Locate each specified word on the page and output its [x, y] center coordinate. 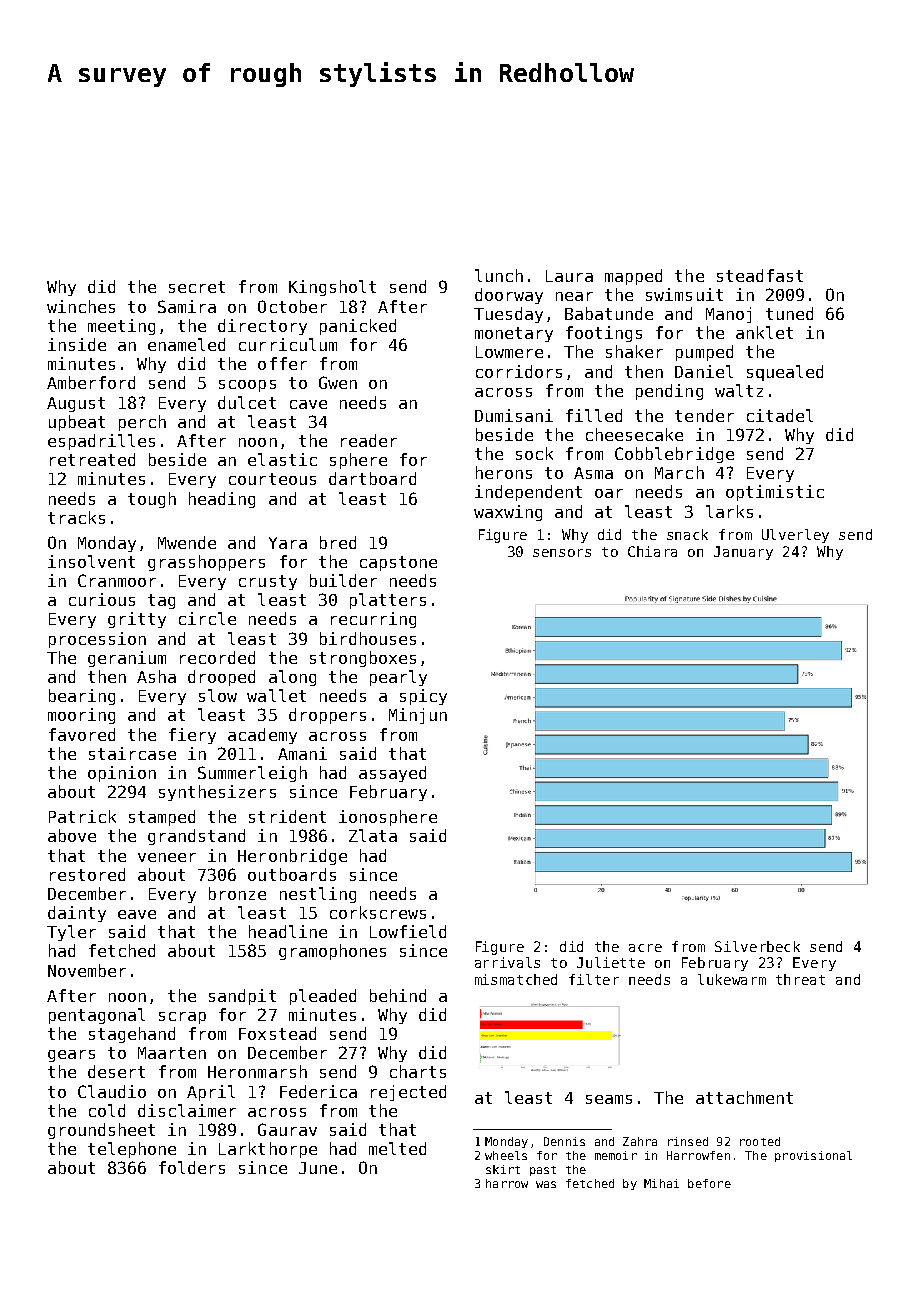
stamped [162, 818]
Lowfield [408, 931]
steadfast [760, 275]
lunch [499, 275]
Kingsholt [332, 288]
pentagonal [97, 1016]
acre [645, 948]
